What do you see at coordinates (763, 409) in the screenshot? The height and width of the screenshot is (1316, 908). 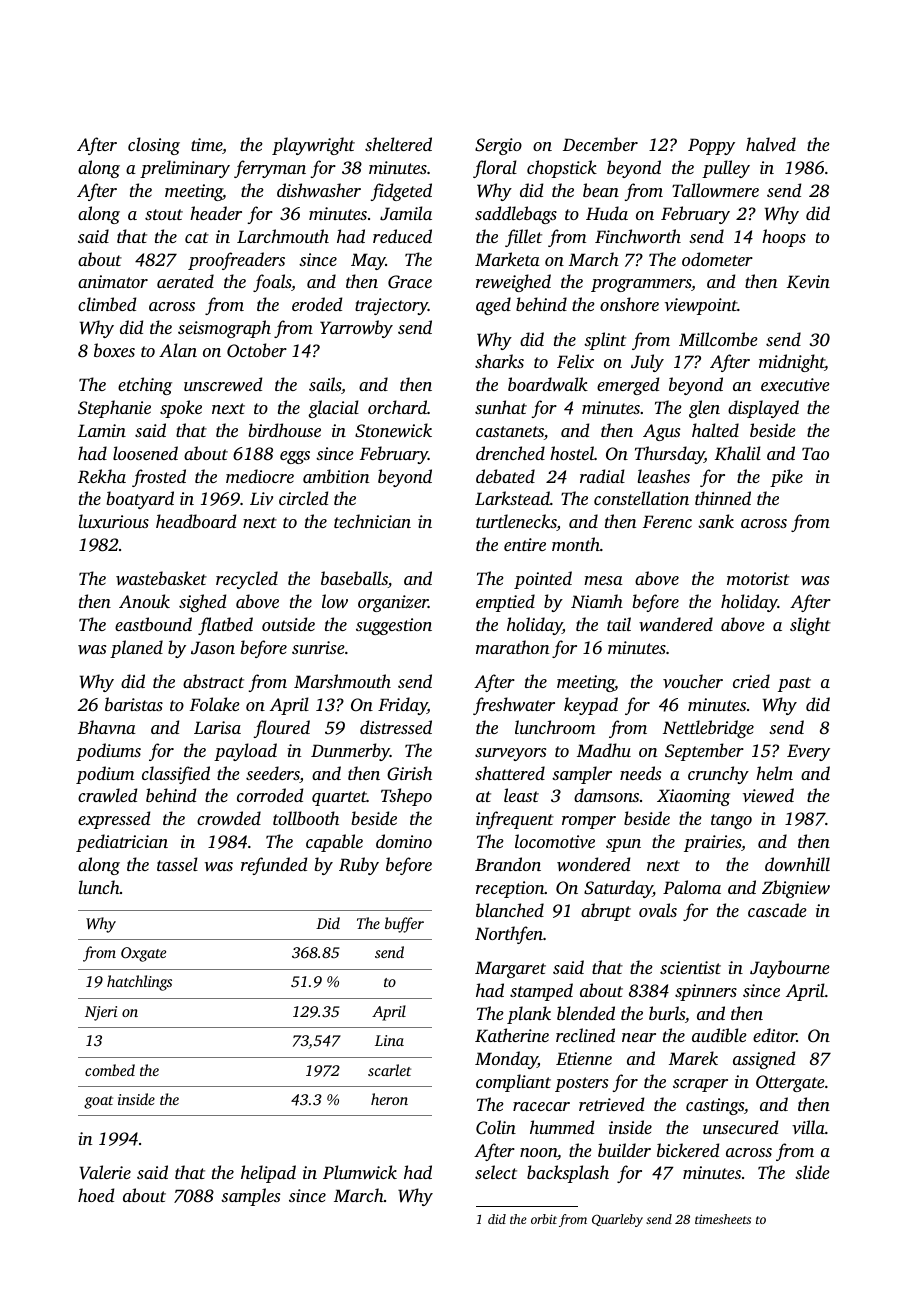 I see `displayed` at bounding box center [763, 409].
